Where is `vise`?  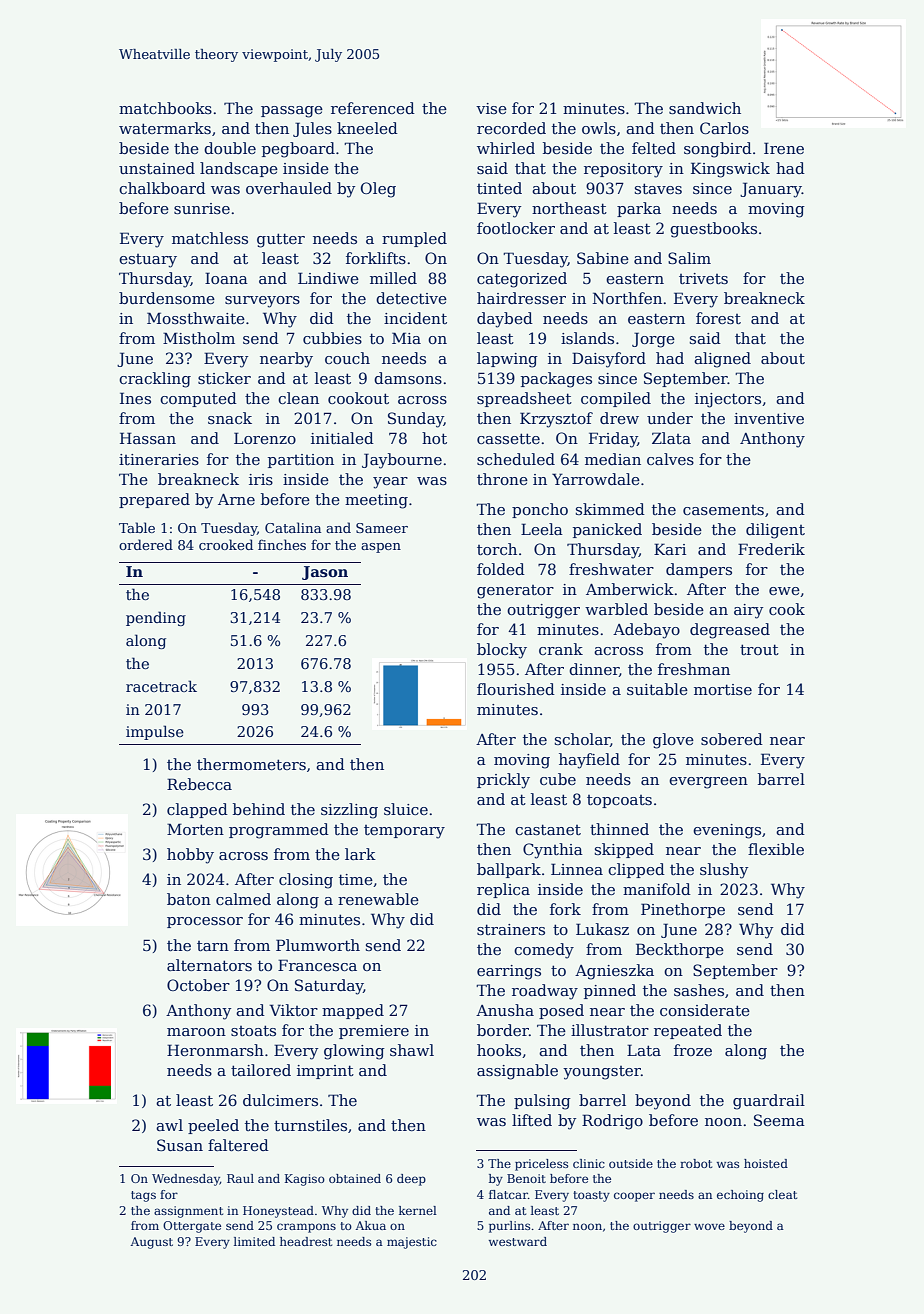
vise is located at coordinates (491, 108).
